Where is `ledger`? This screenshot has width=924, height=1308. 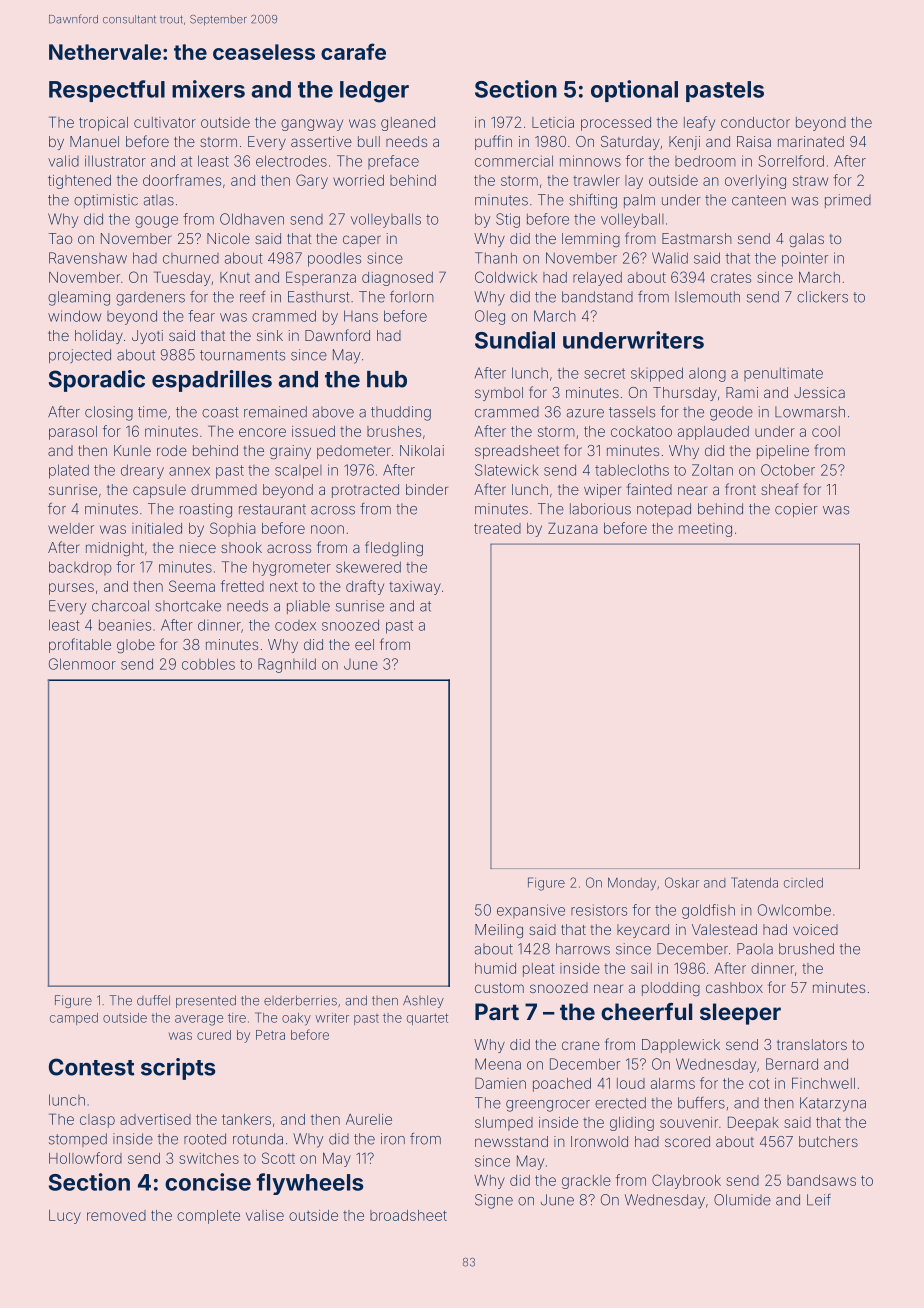 ledger is located at coordinates (374, 92).
